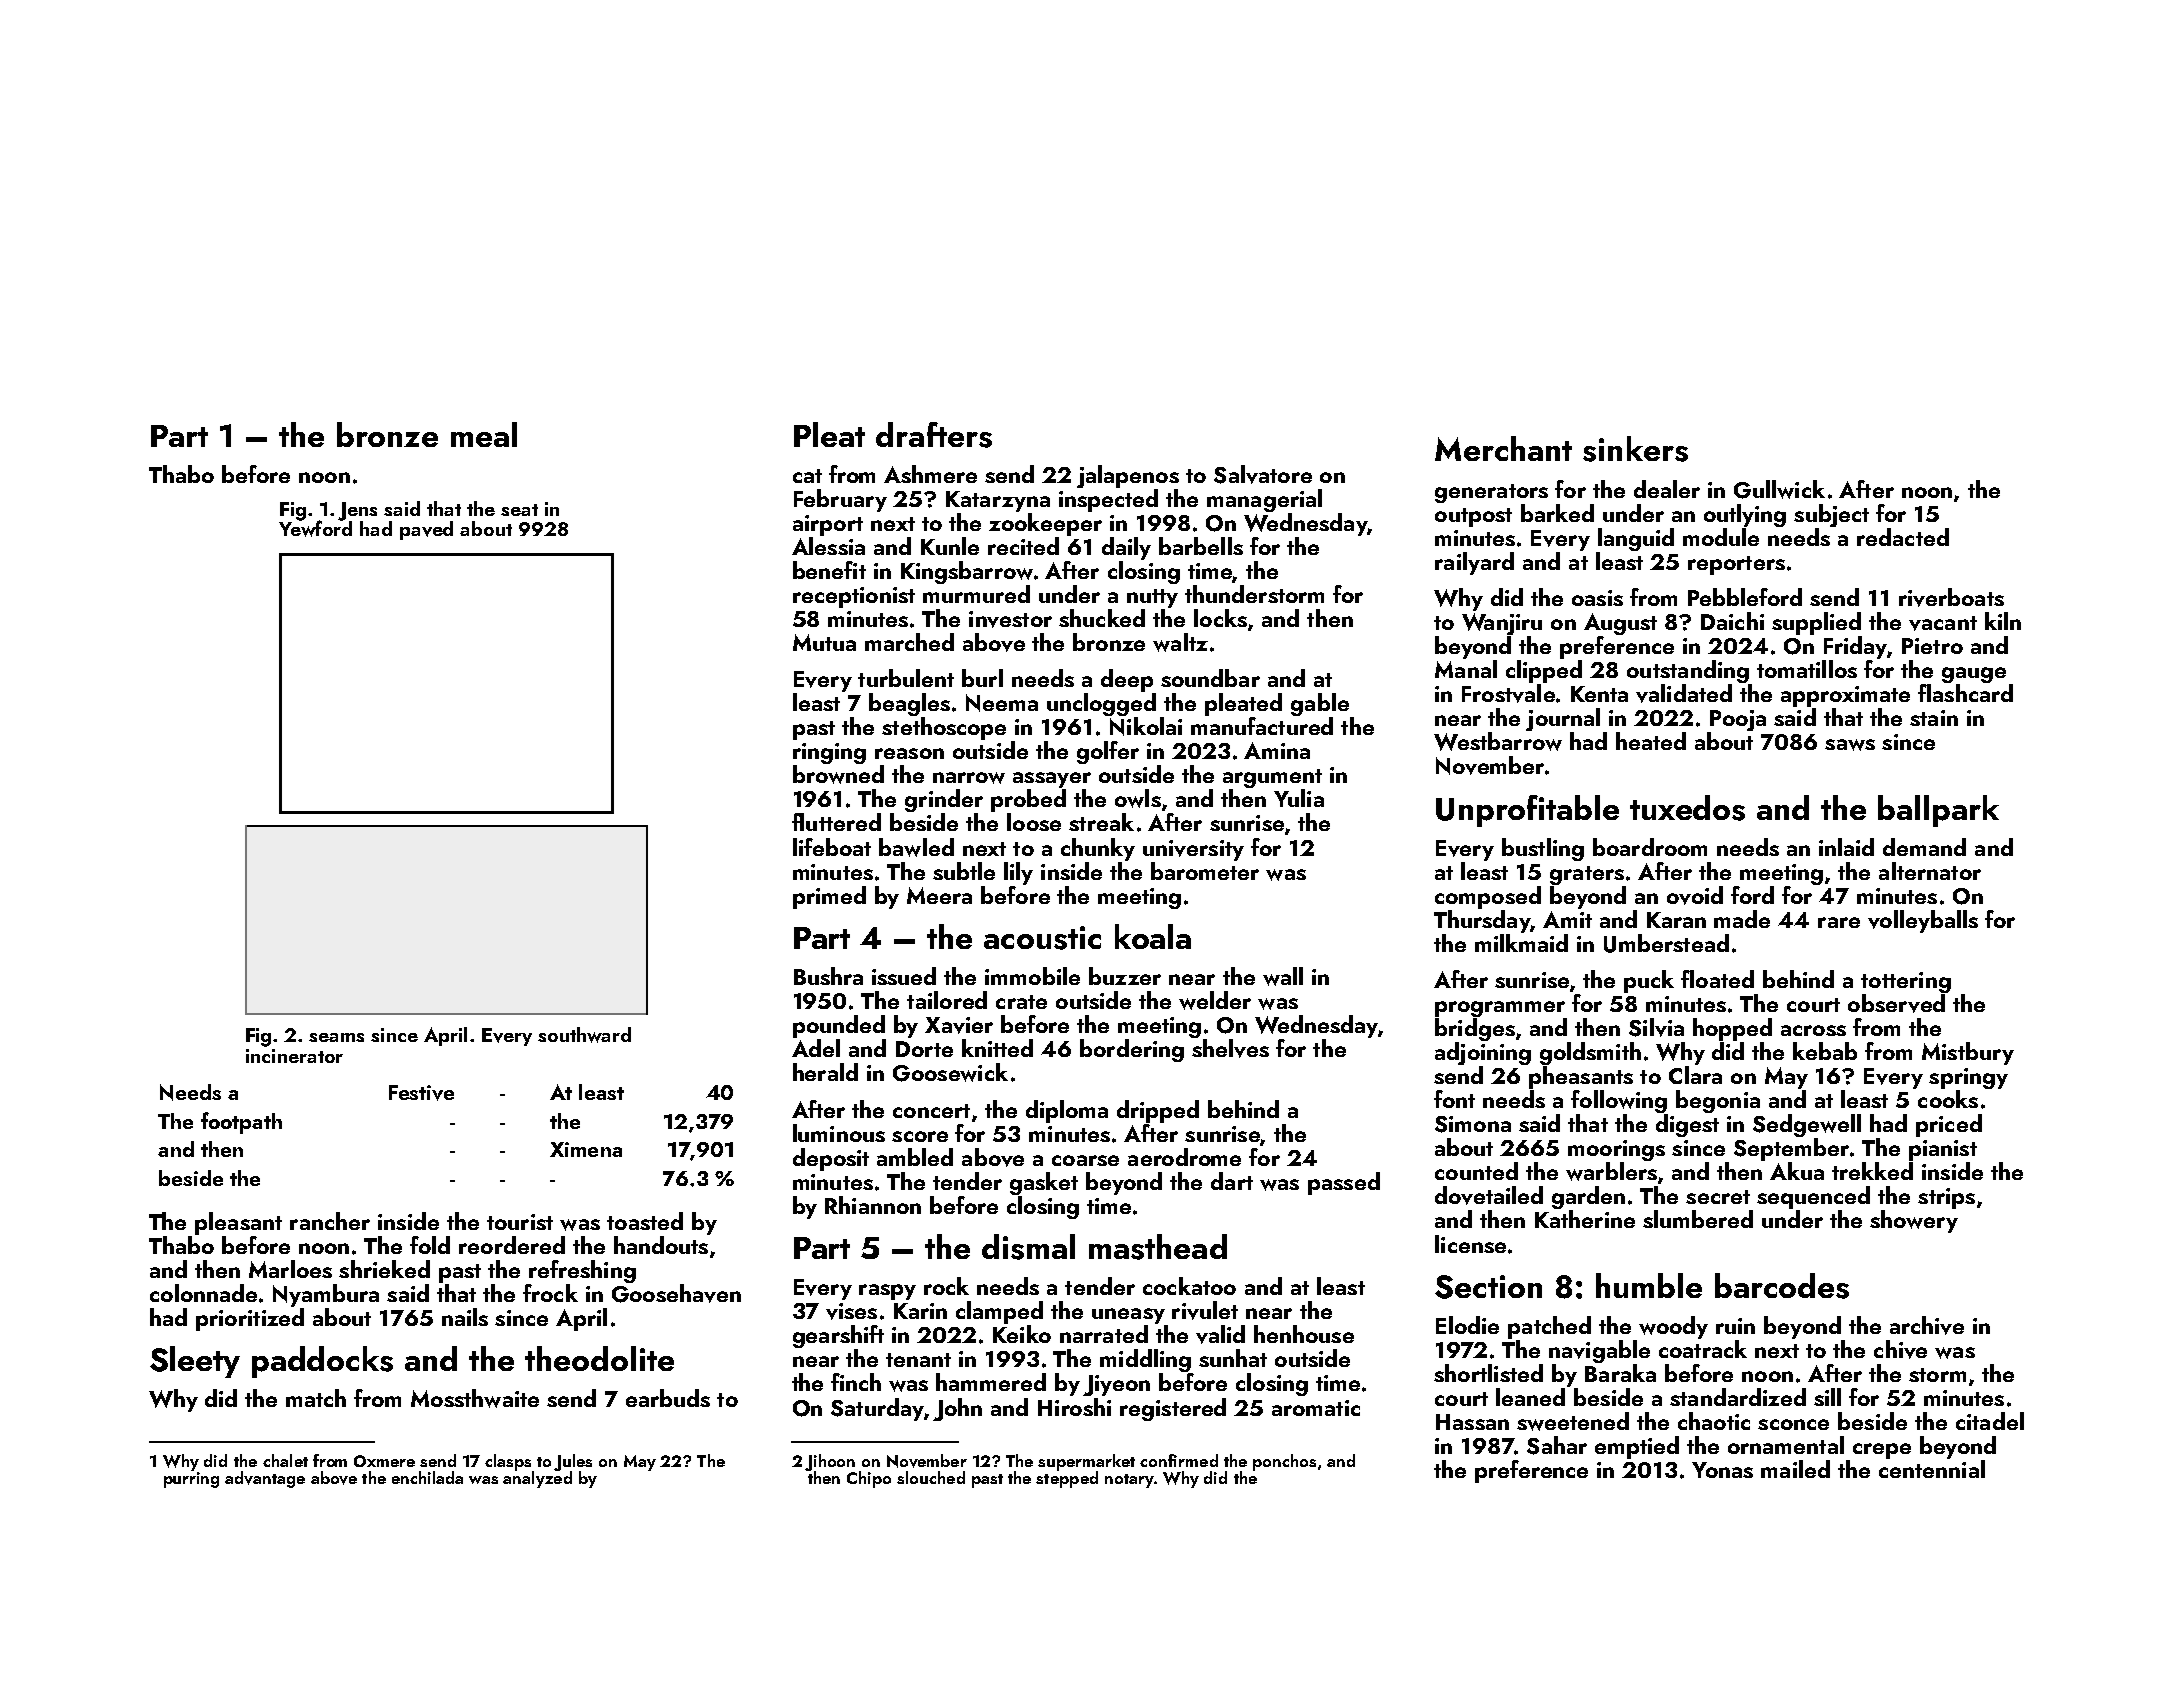 Image resolution: width=2178 pixels, height=1683 pixels. I want to click on Goosewick, so click(950, 1072).
